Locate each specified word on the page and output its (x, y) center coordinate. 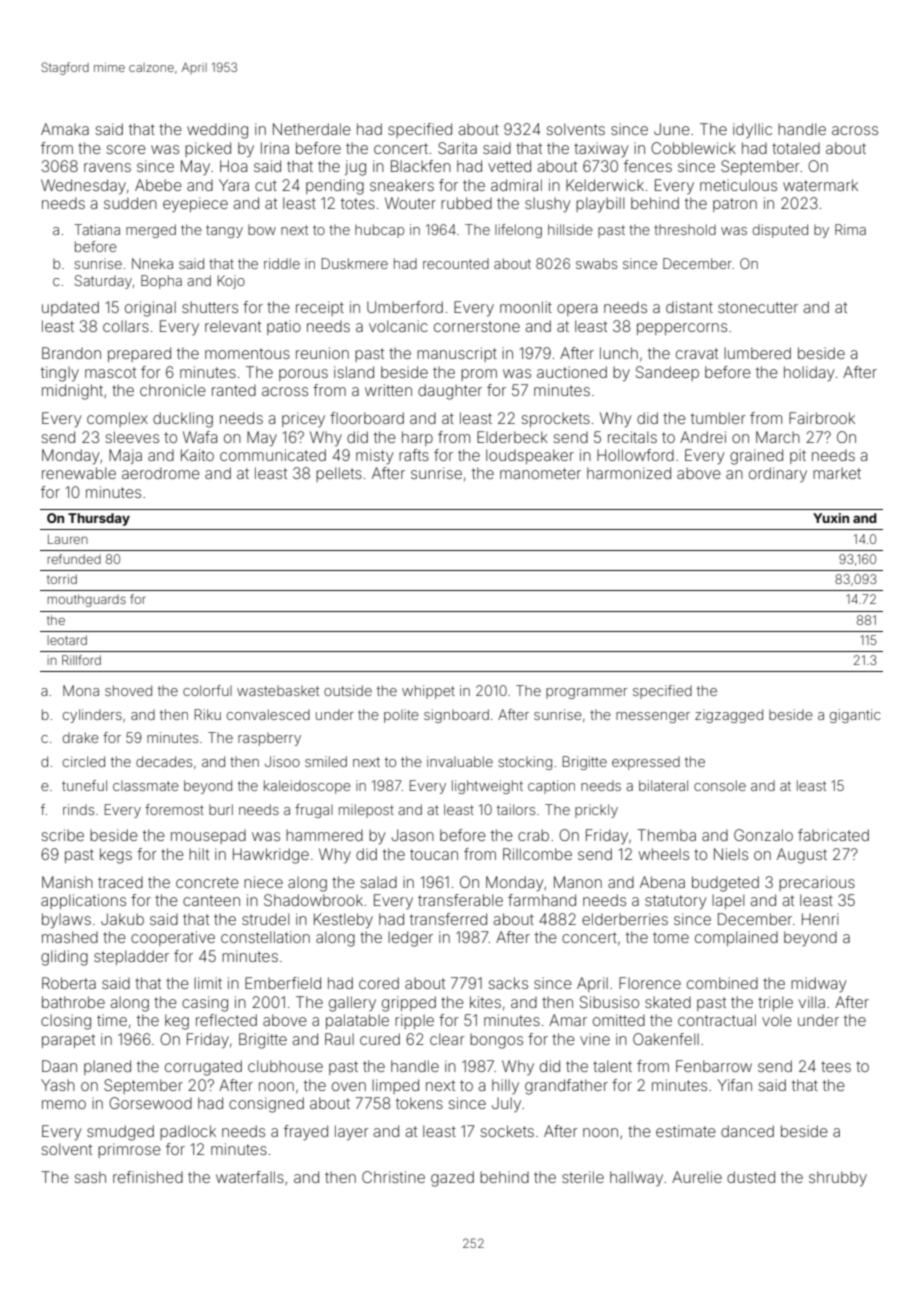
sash (90, 1177)
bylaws (66, 921)
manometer (540, 473)
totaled (796, 148)
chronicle (173, 390)
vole (777, 1020)
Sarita (457, 148)
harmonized (629, 473)
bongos (496, 1041)
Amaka (65, 129)
